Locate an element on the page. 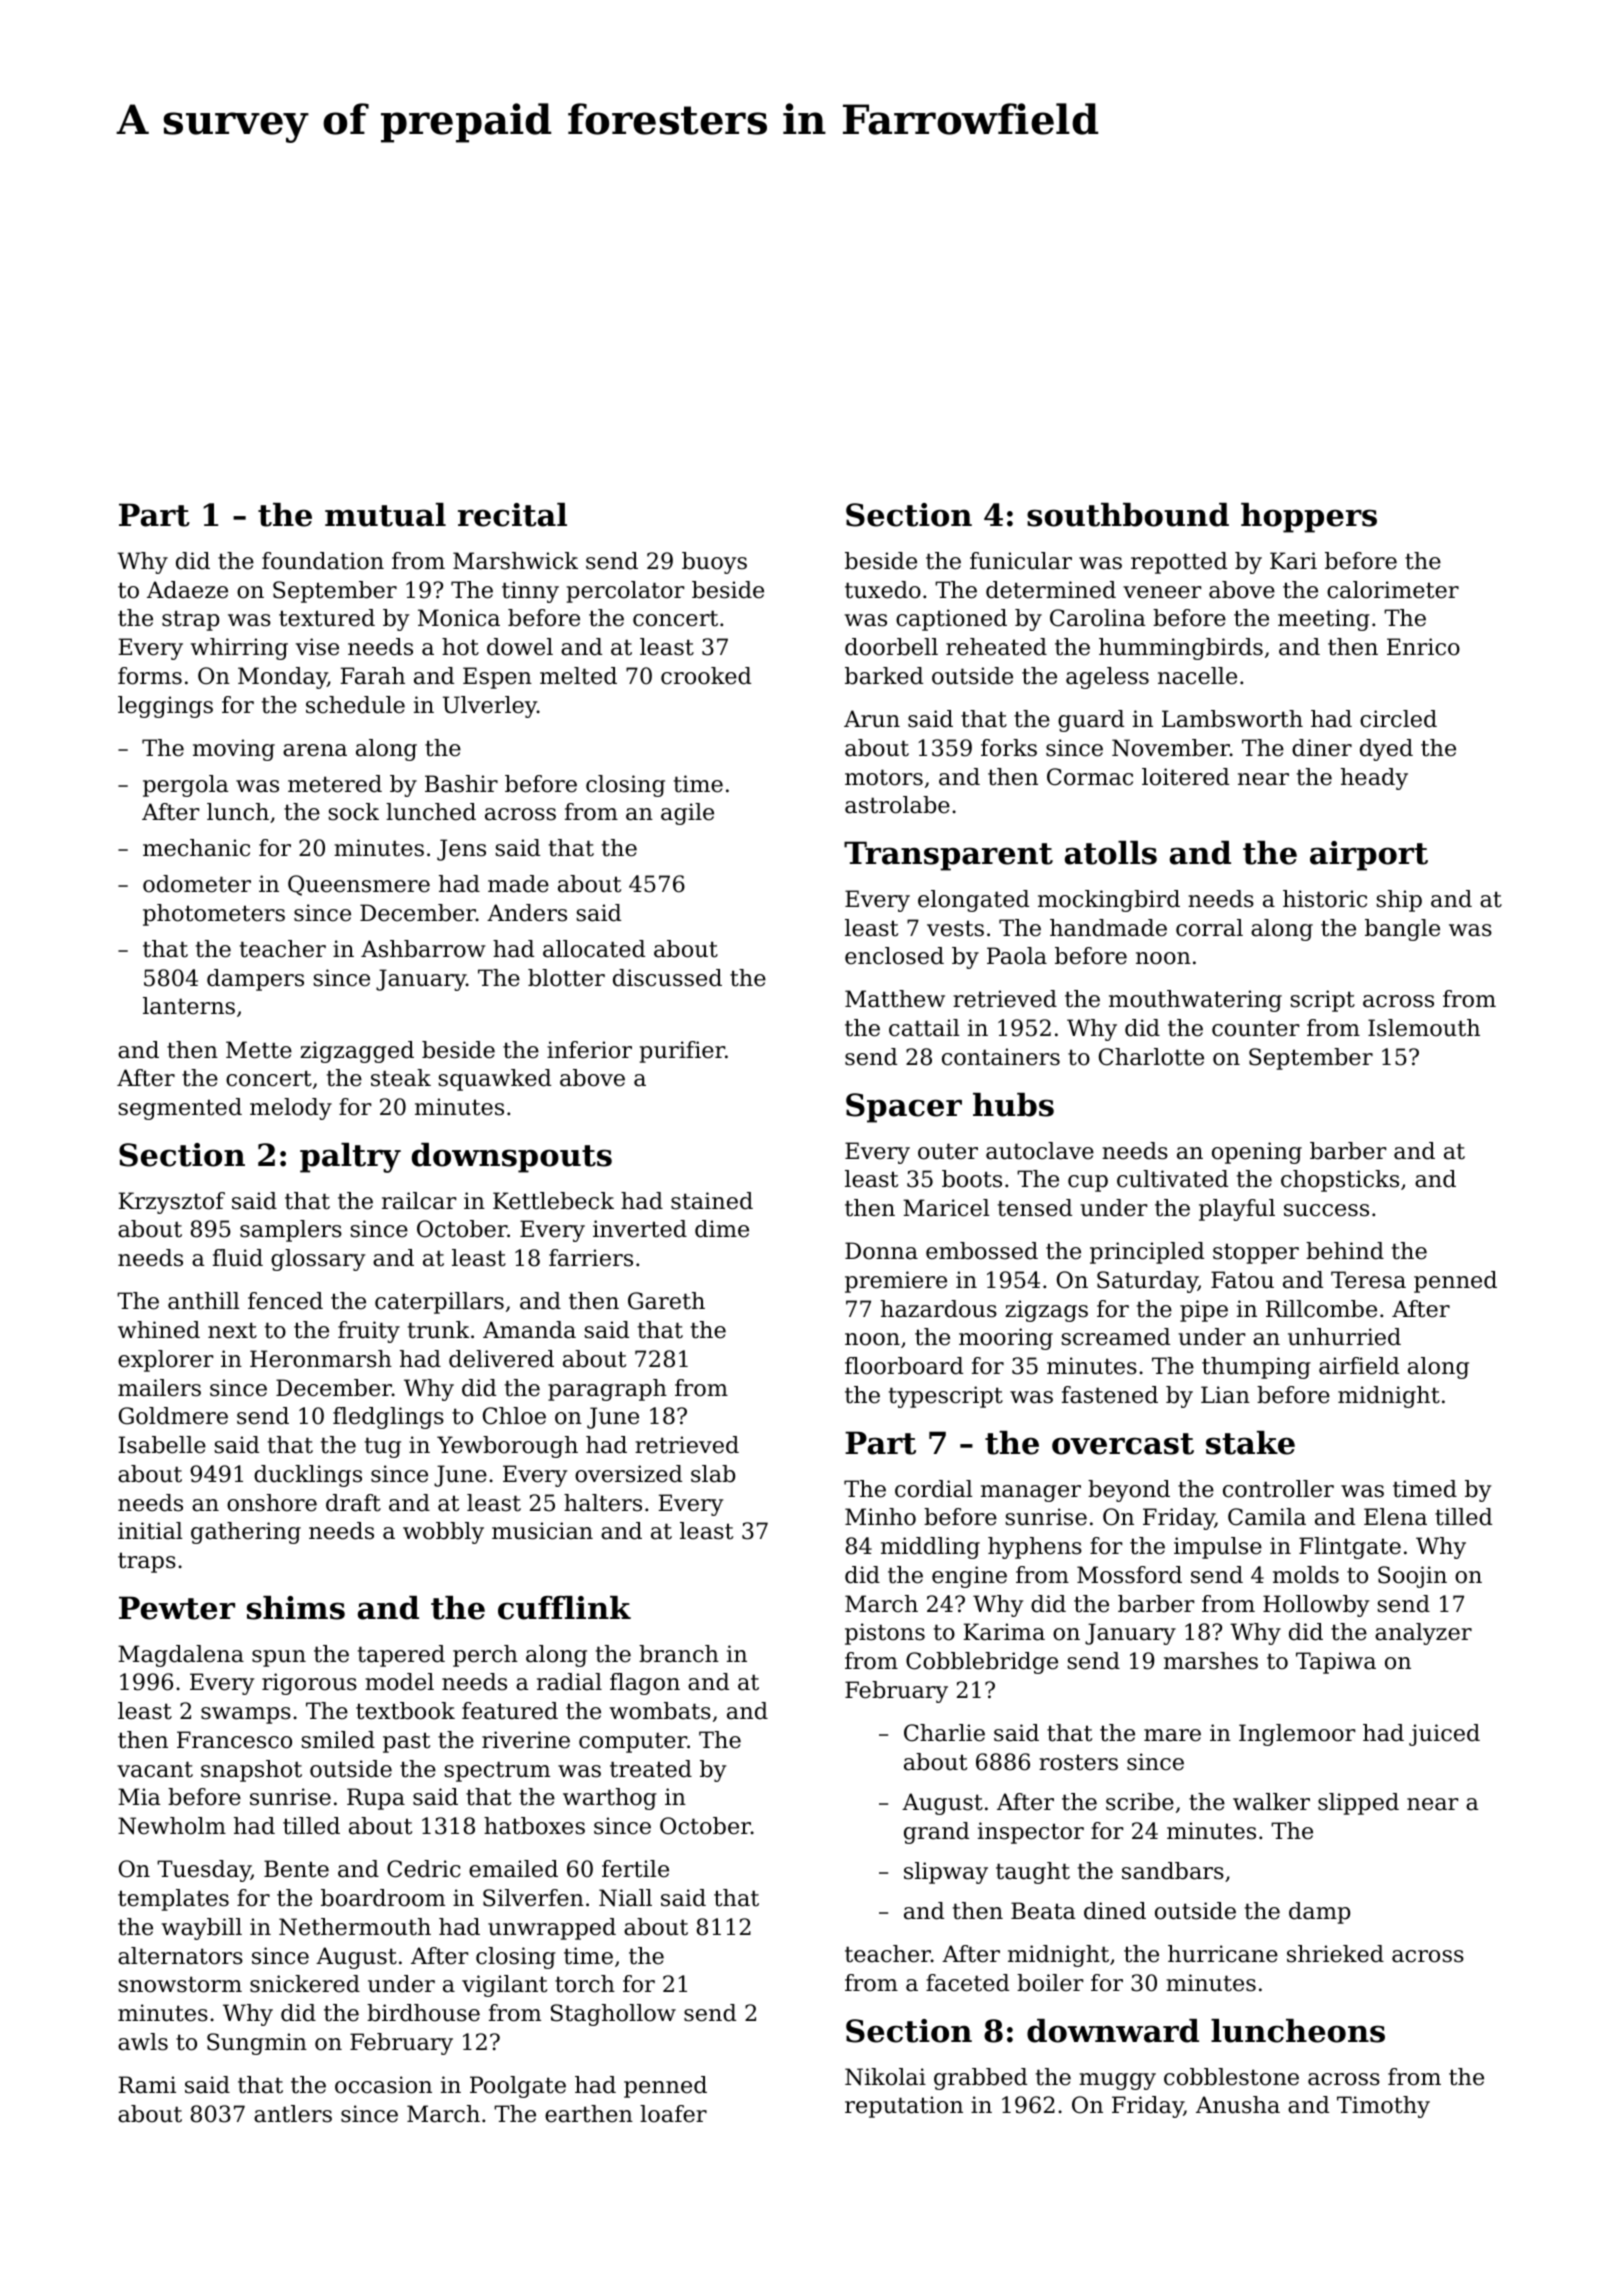  birdhouse is located at coordinates (423, 2013).
